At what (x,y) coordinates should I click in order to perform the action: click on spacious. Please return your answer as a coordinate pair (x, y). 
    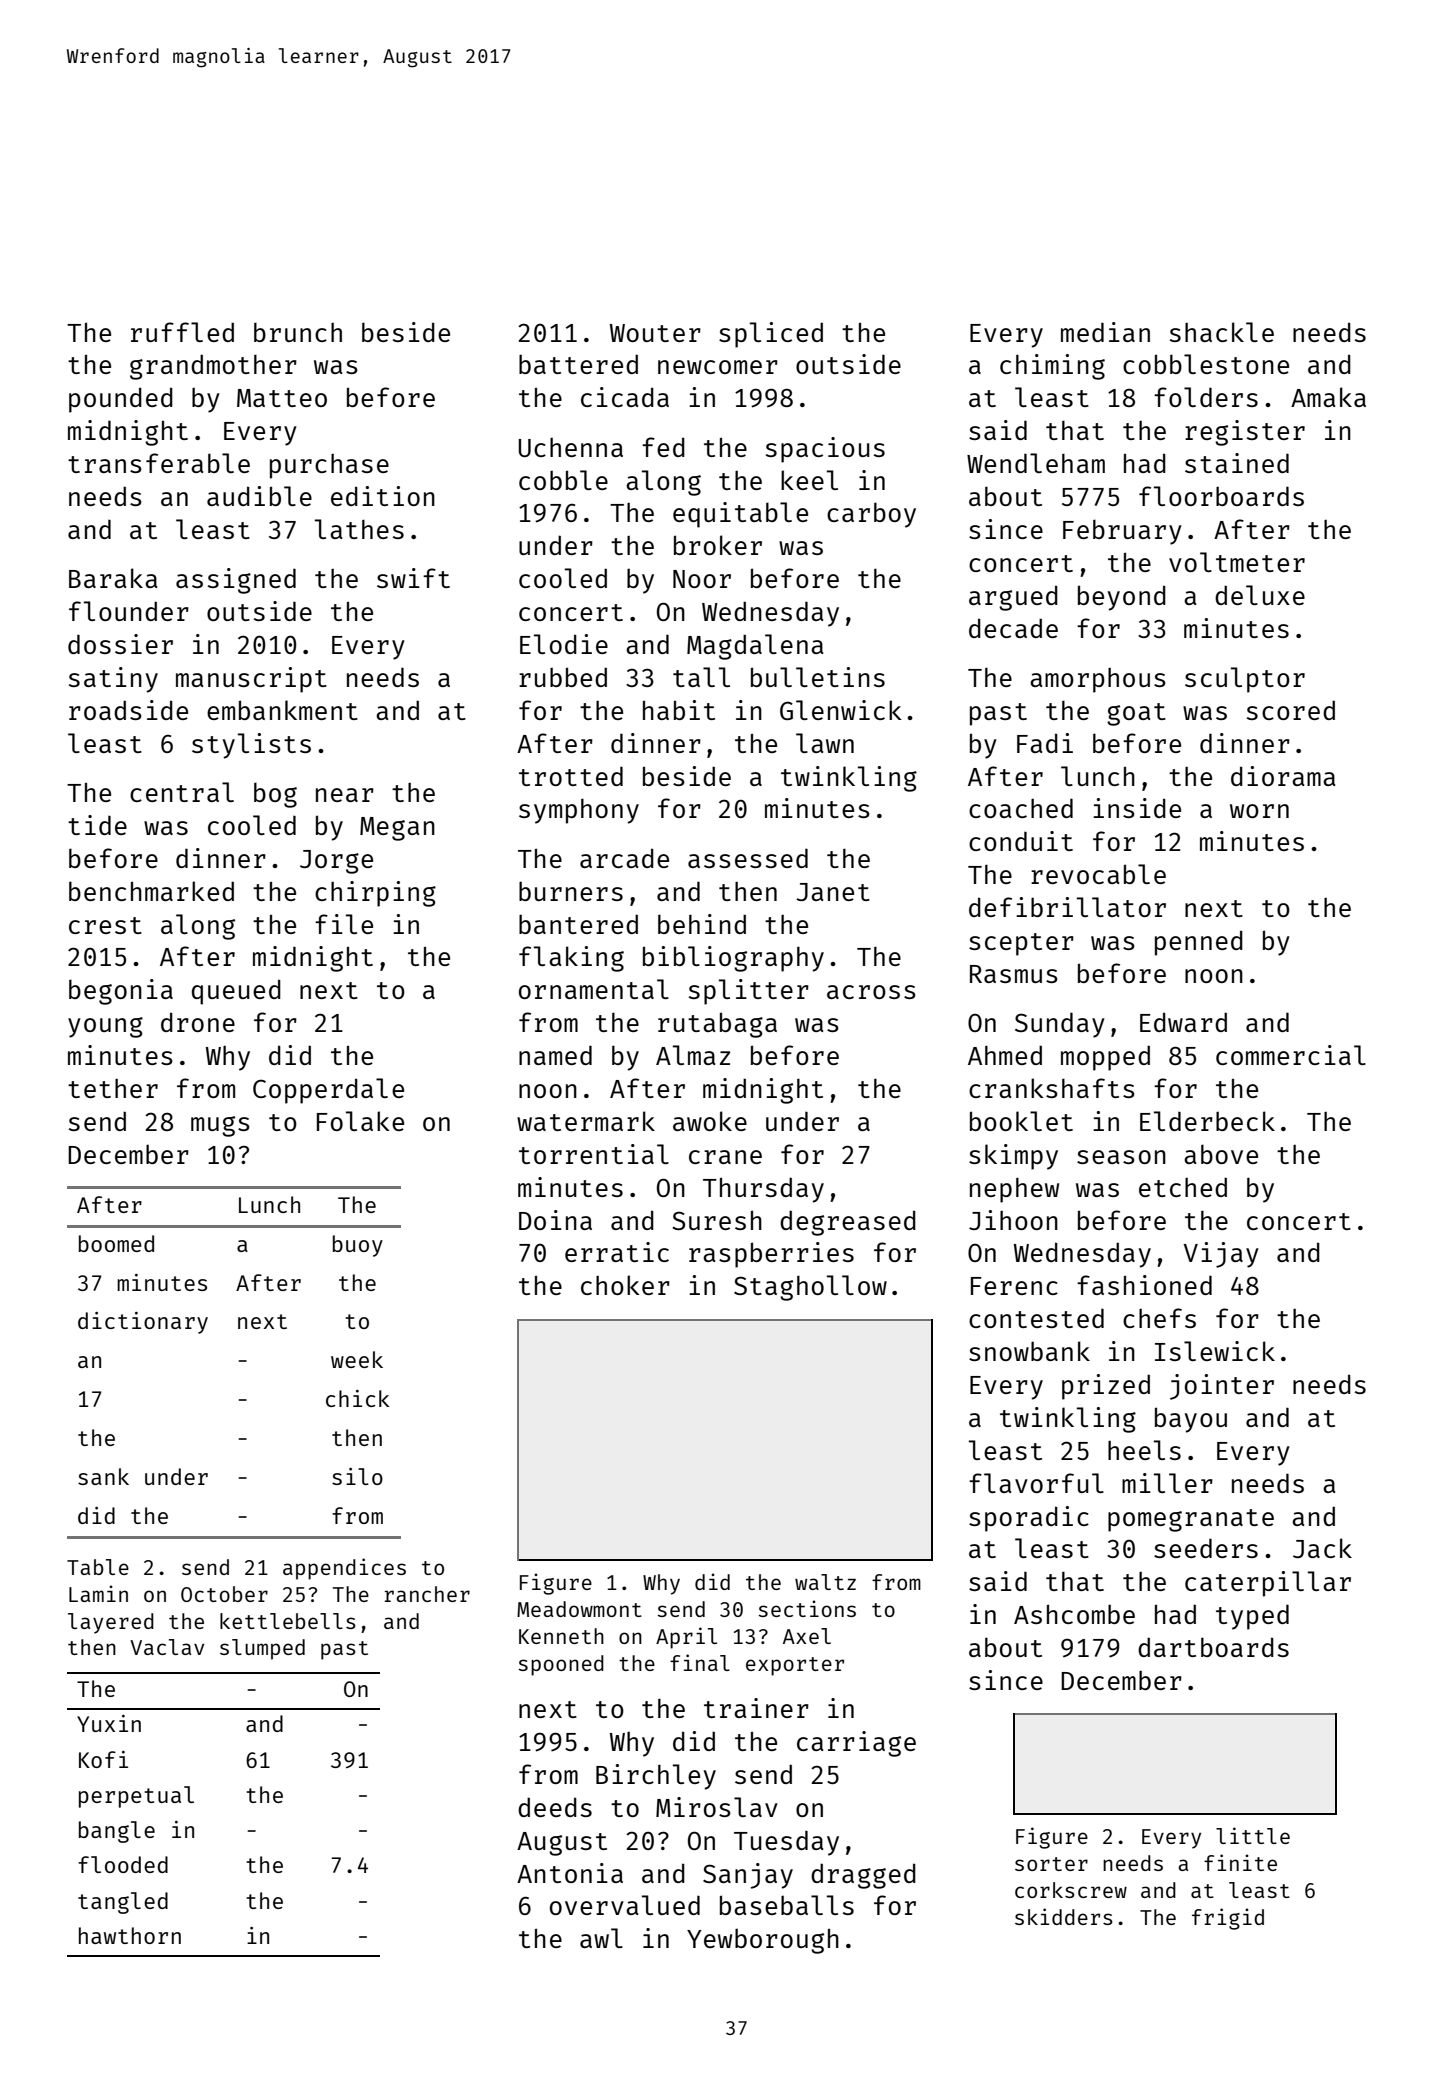
    Looking at the image, I should click on (825, 450).
